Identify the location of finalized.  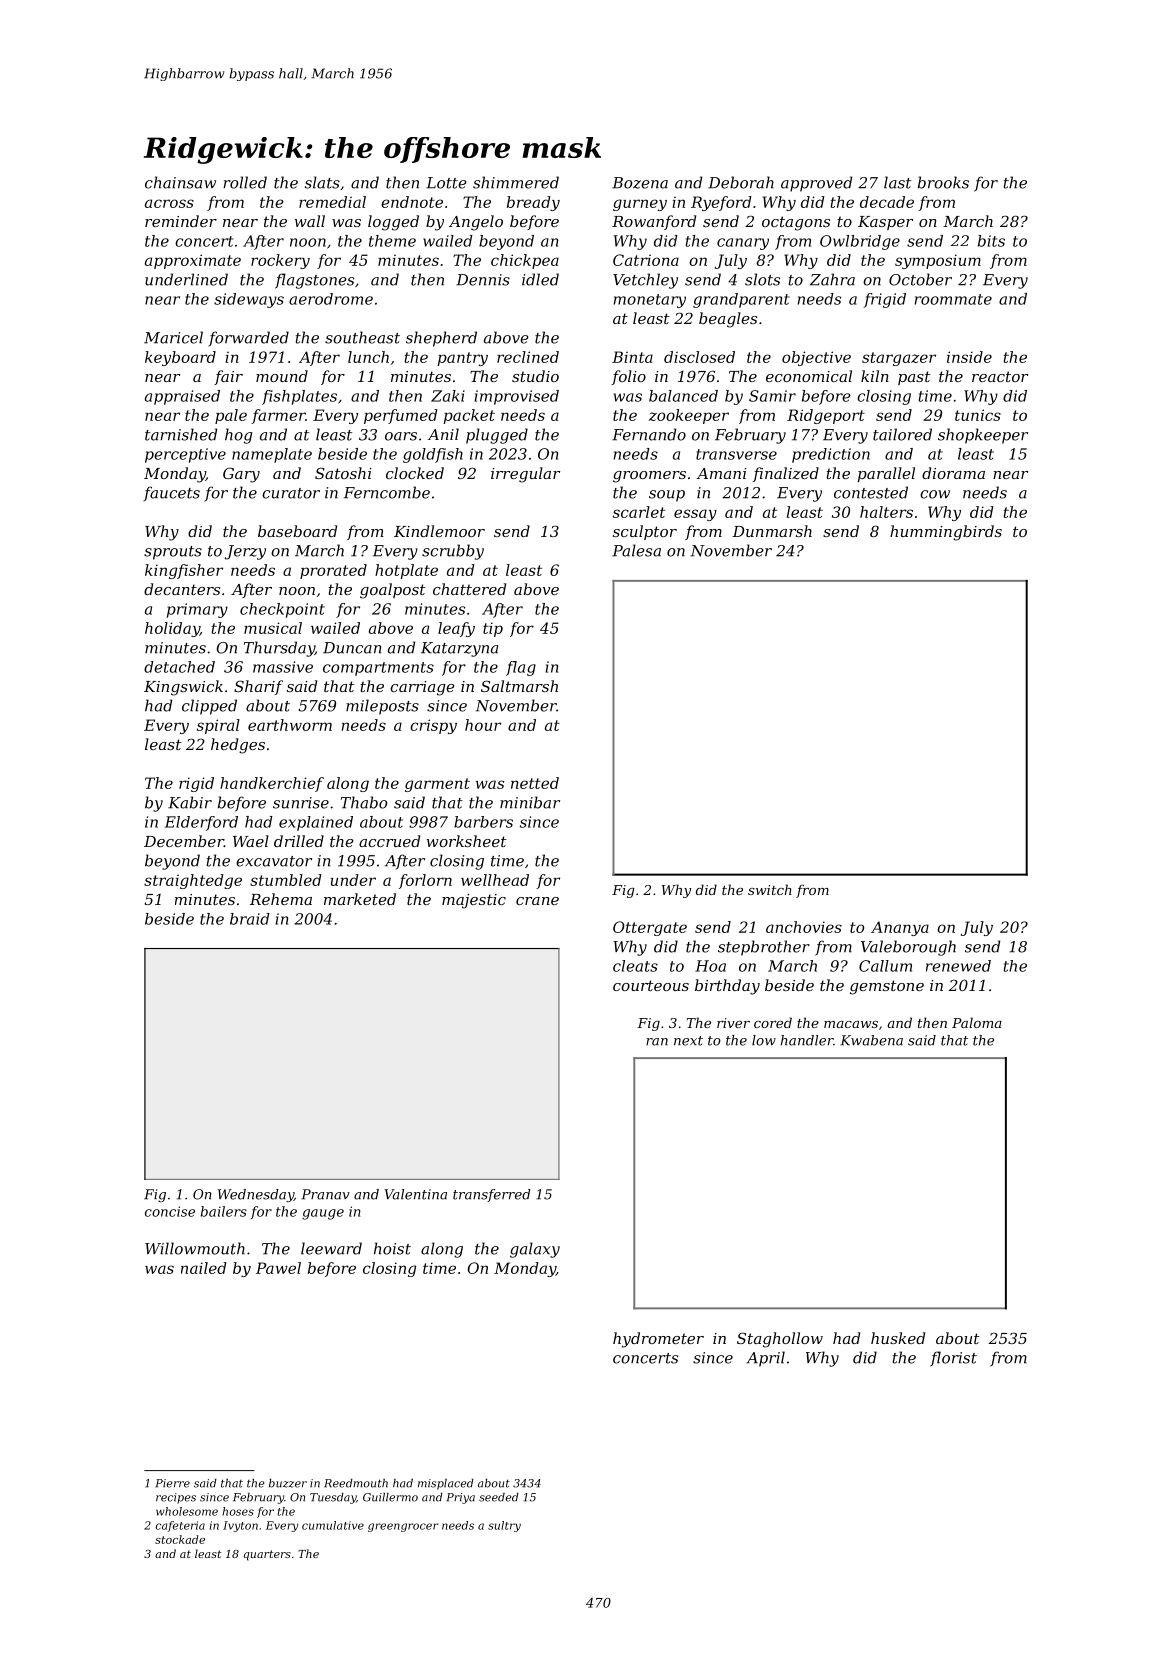
(786, 474).
